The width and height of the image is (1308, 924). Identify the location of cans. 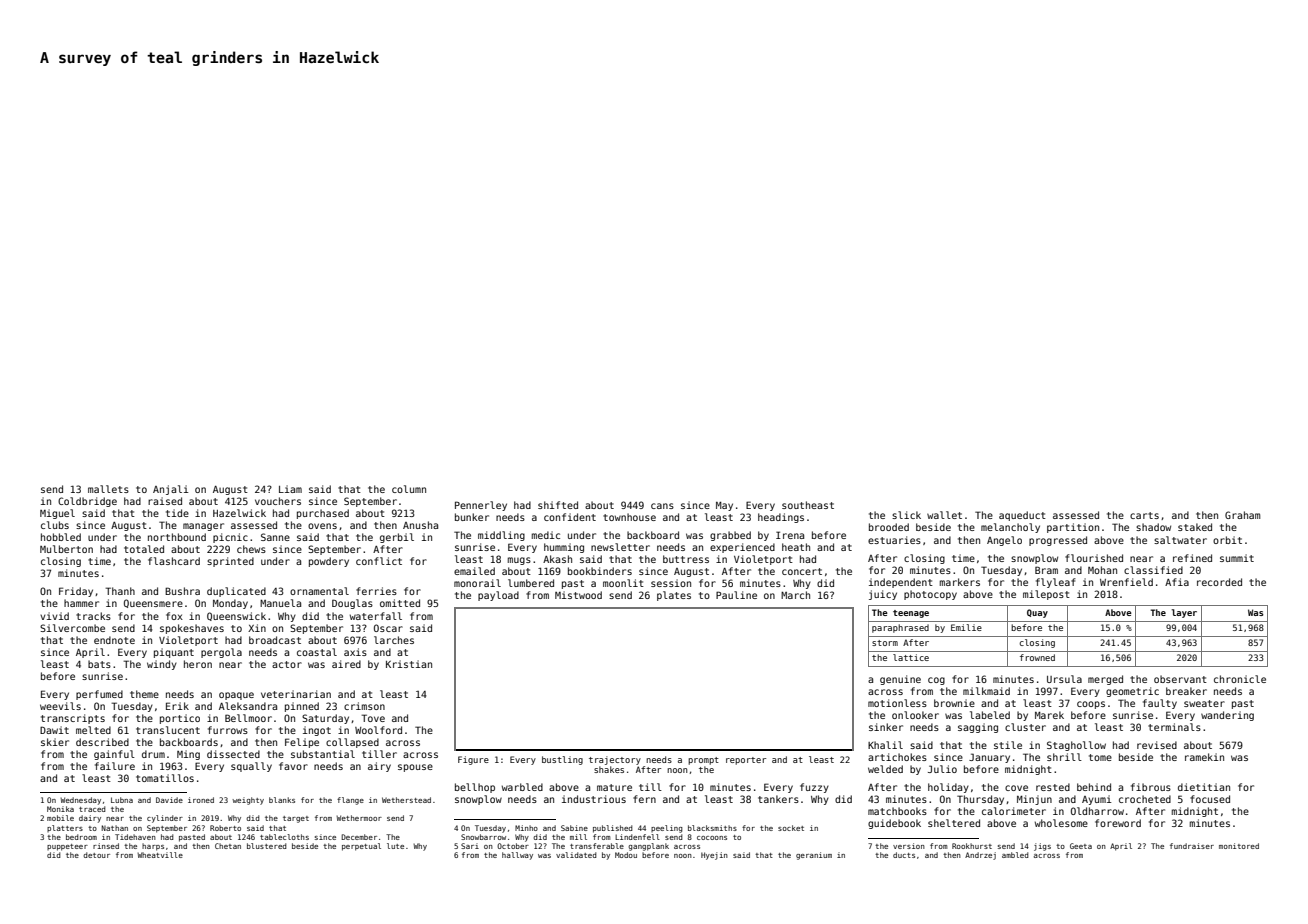
(662, 506).
